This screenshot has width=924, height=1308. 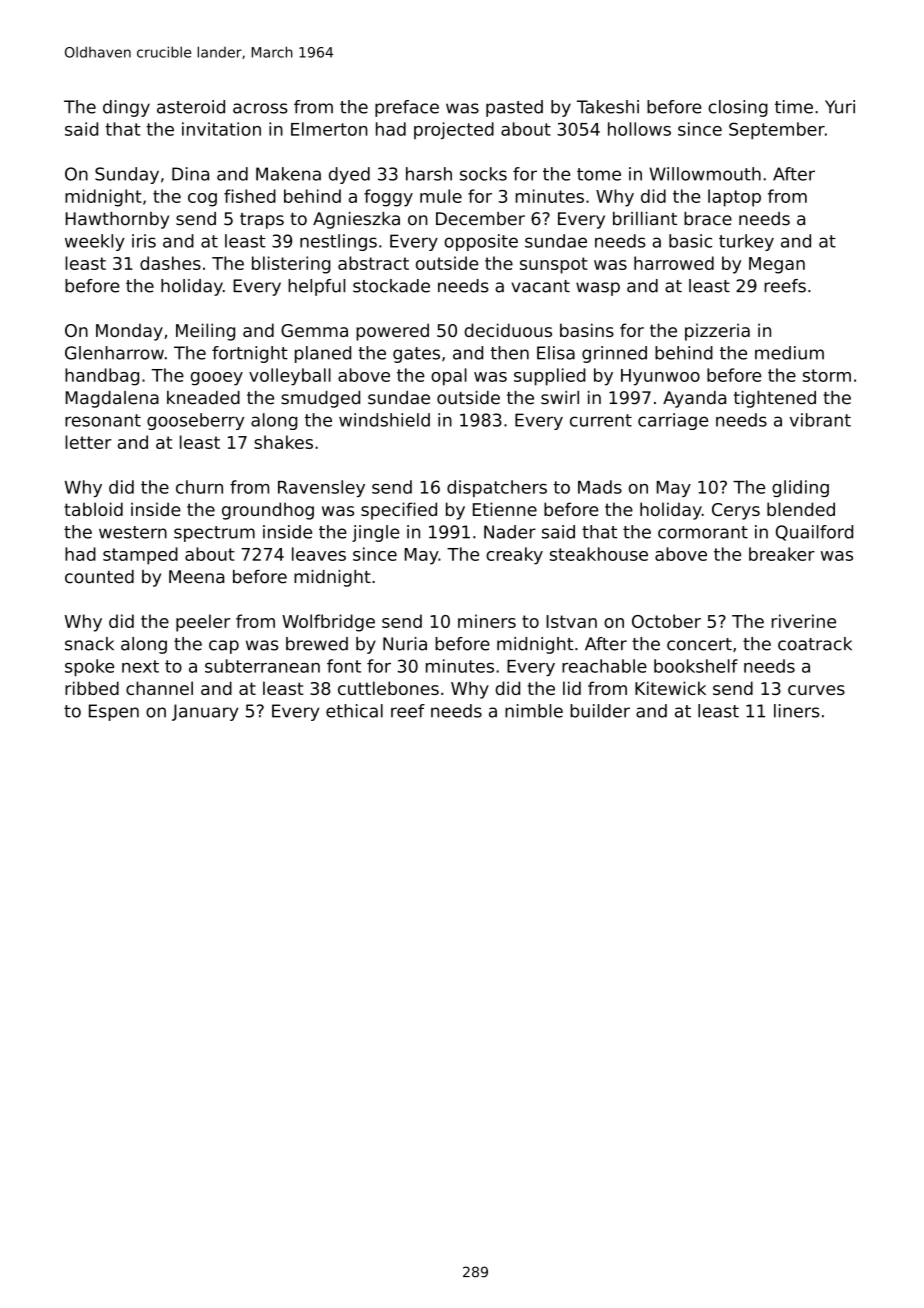 What do you see at coordinates (356, 220) in the screenshot?
I see `Agnieszka` at bounding box center [356, 220].
